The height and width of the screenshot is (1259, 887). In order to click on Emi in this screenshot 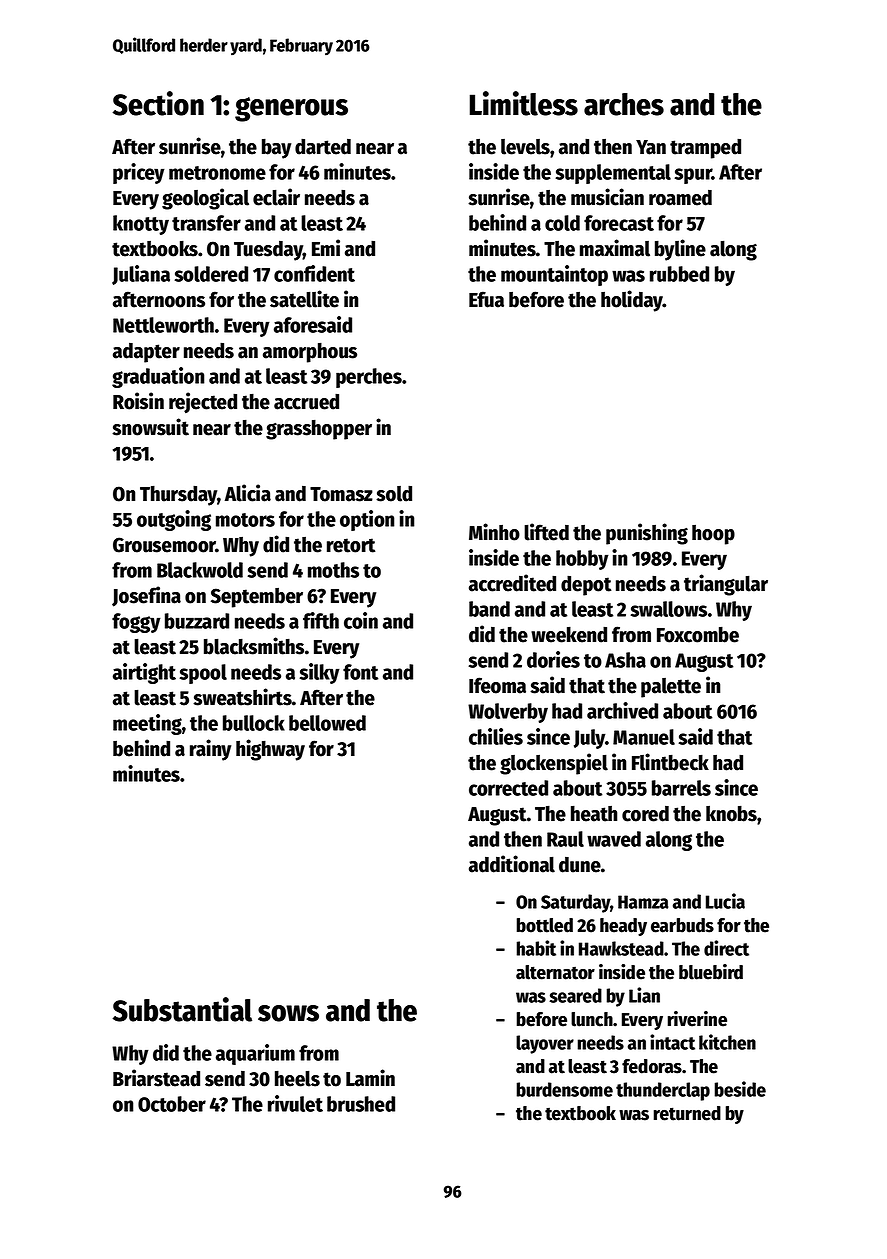, I will do `click(326, 247)`.
